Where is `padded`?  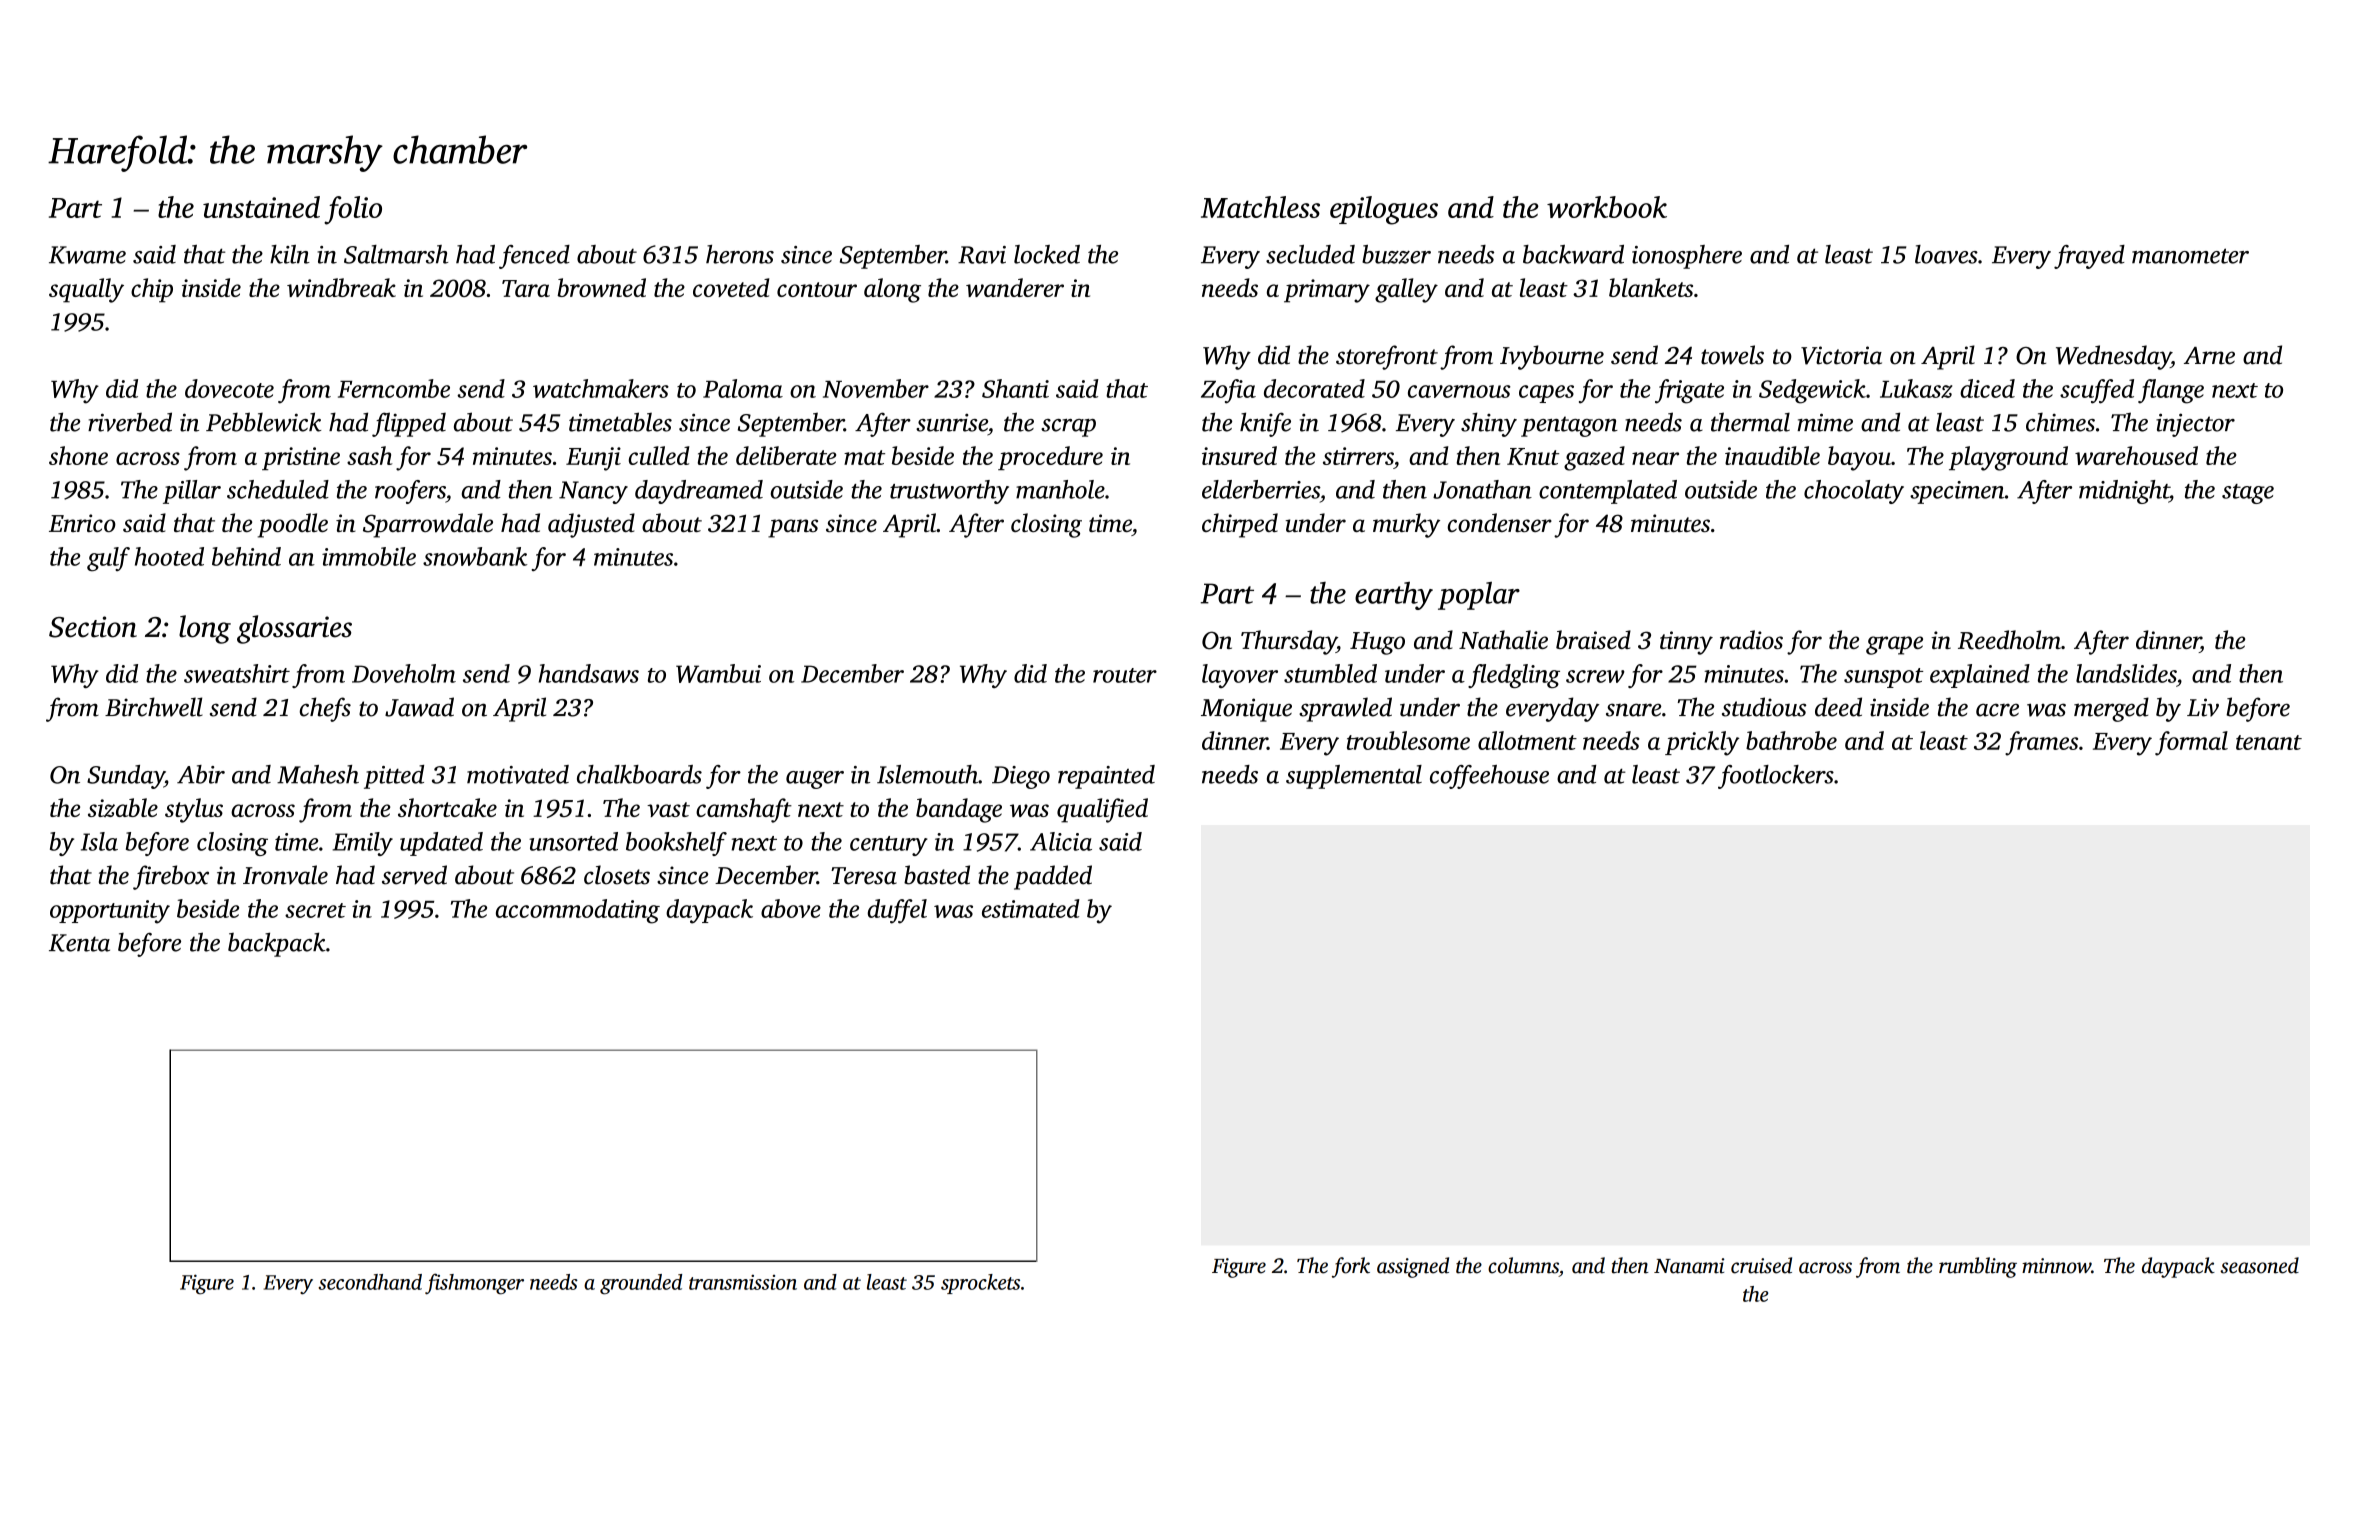
padded is located at coordinates (1053, 877).
